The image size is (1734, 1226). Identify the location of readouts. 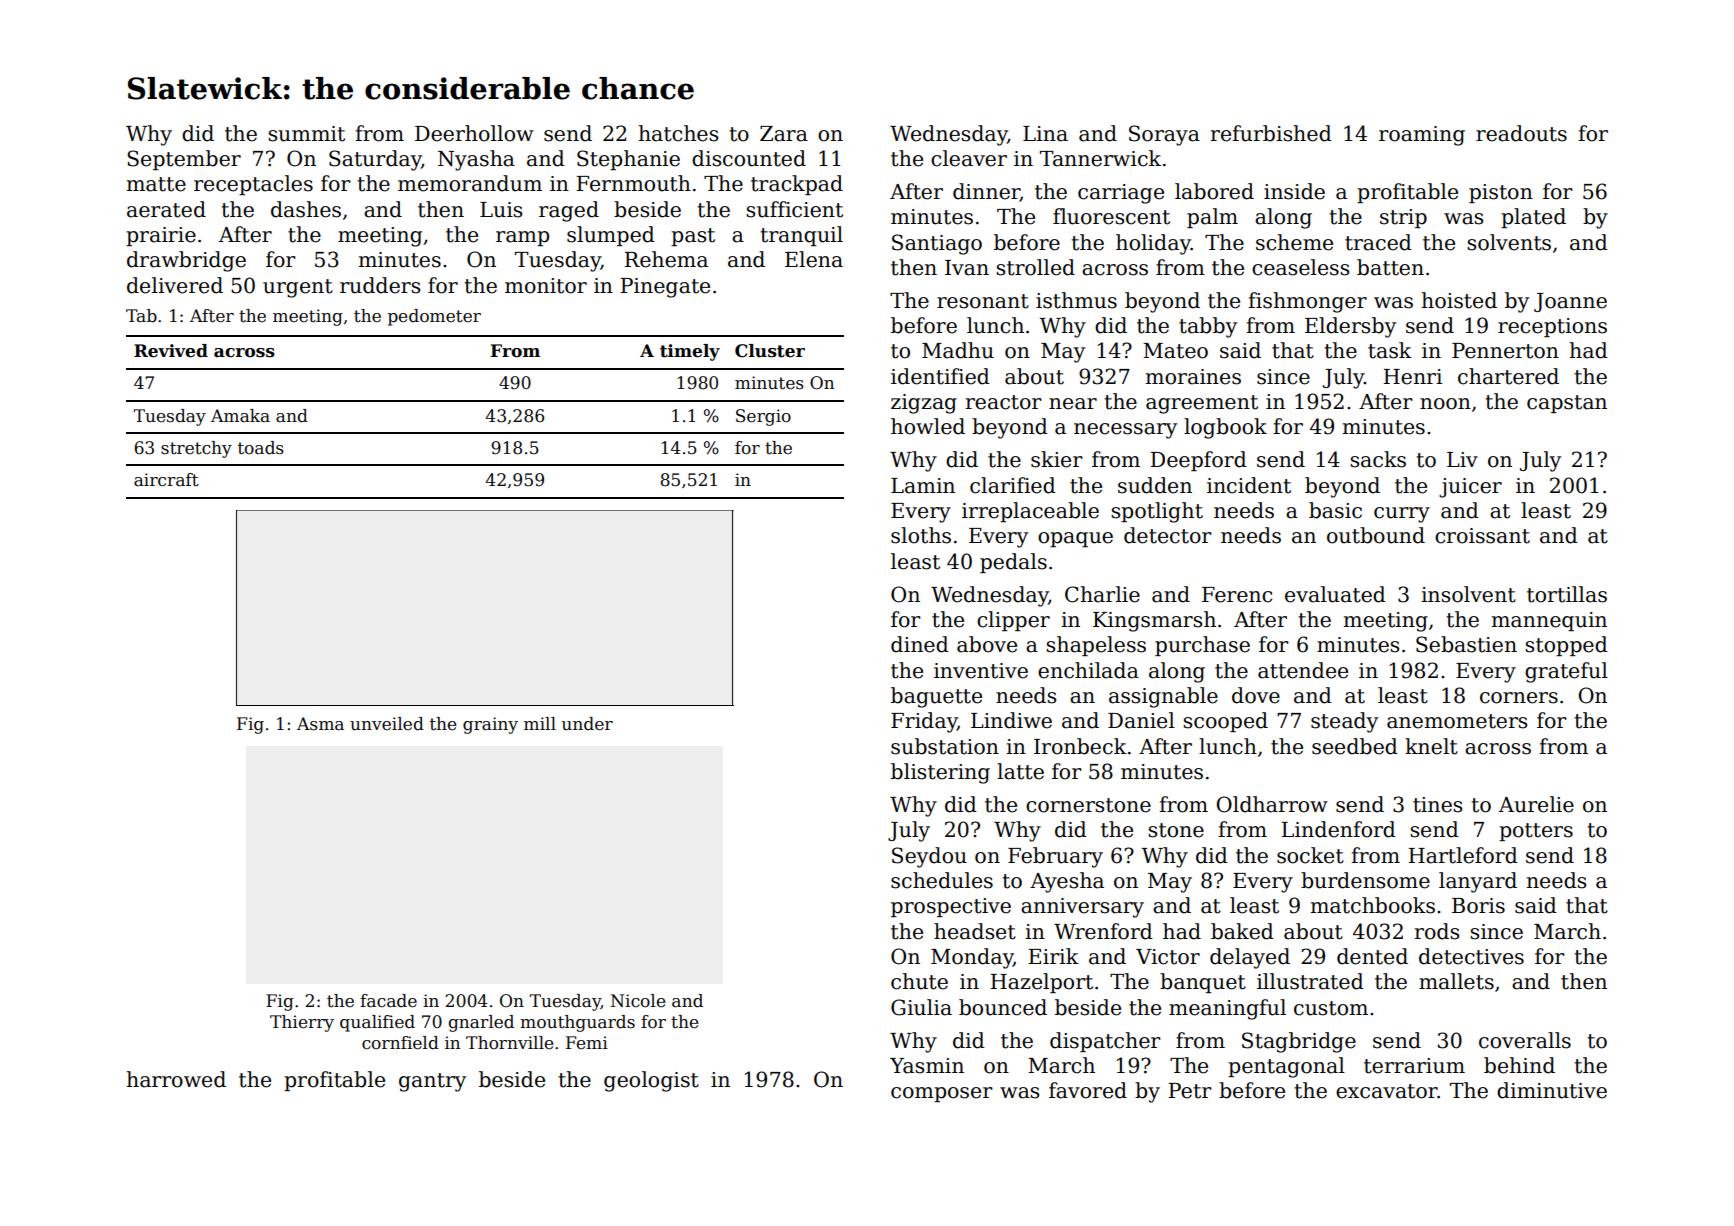
(1521, 133).
